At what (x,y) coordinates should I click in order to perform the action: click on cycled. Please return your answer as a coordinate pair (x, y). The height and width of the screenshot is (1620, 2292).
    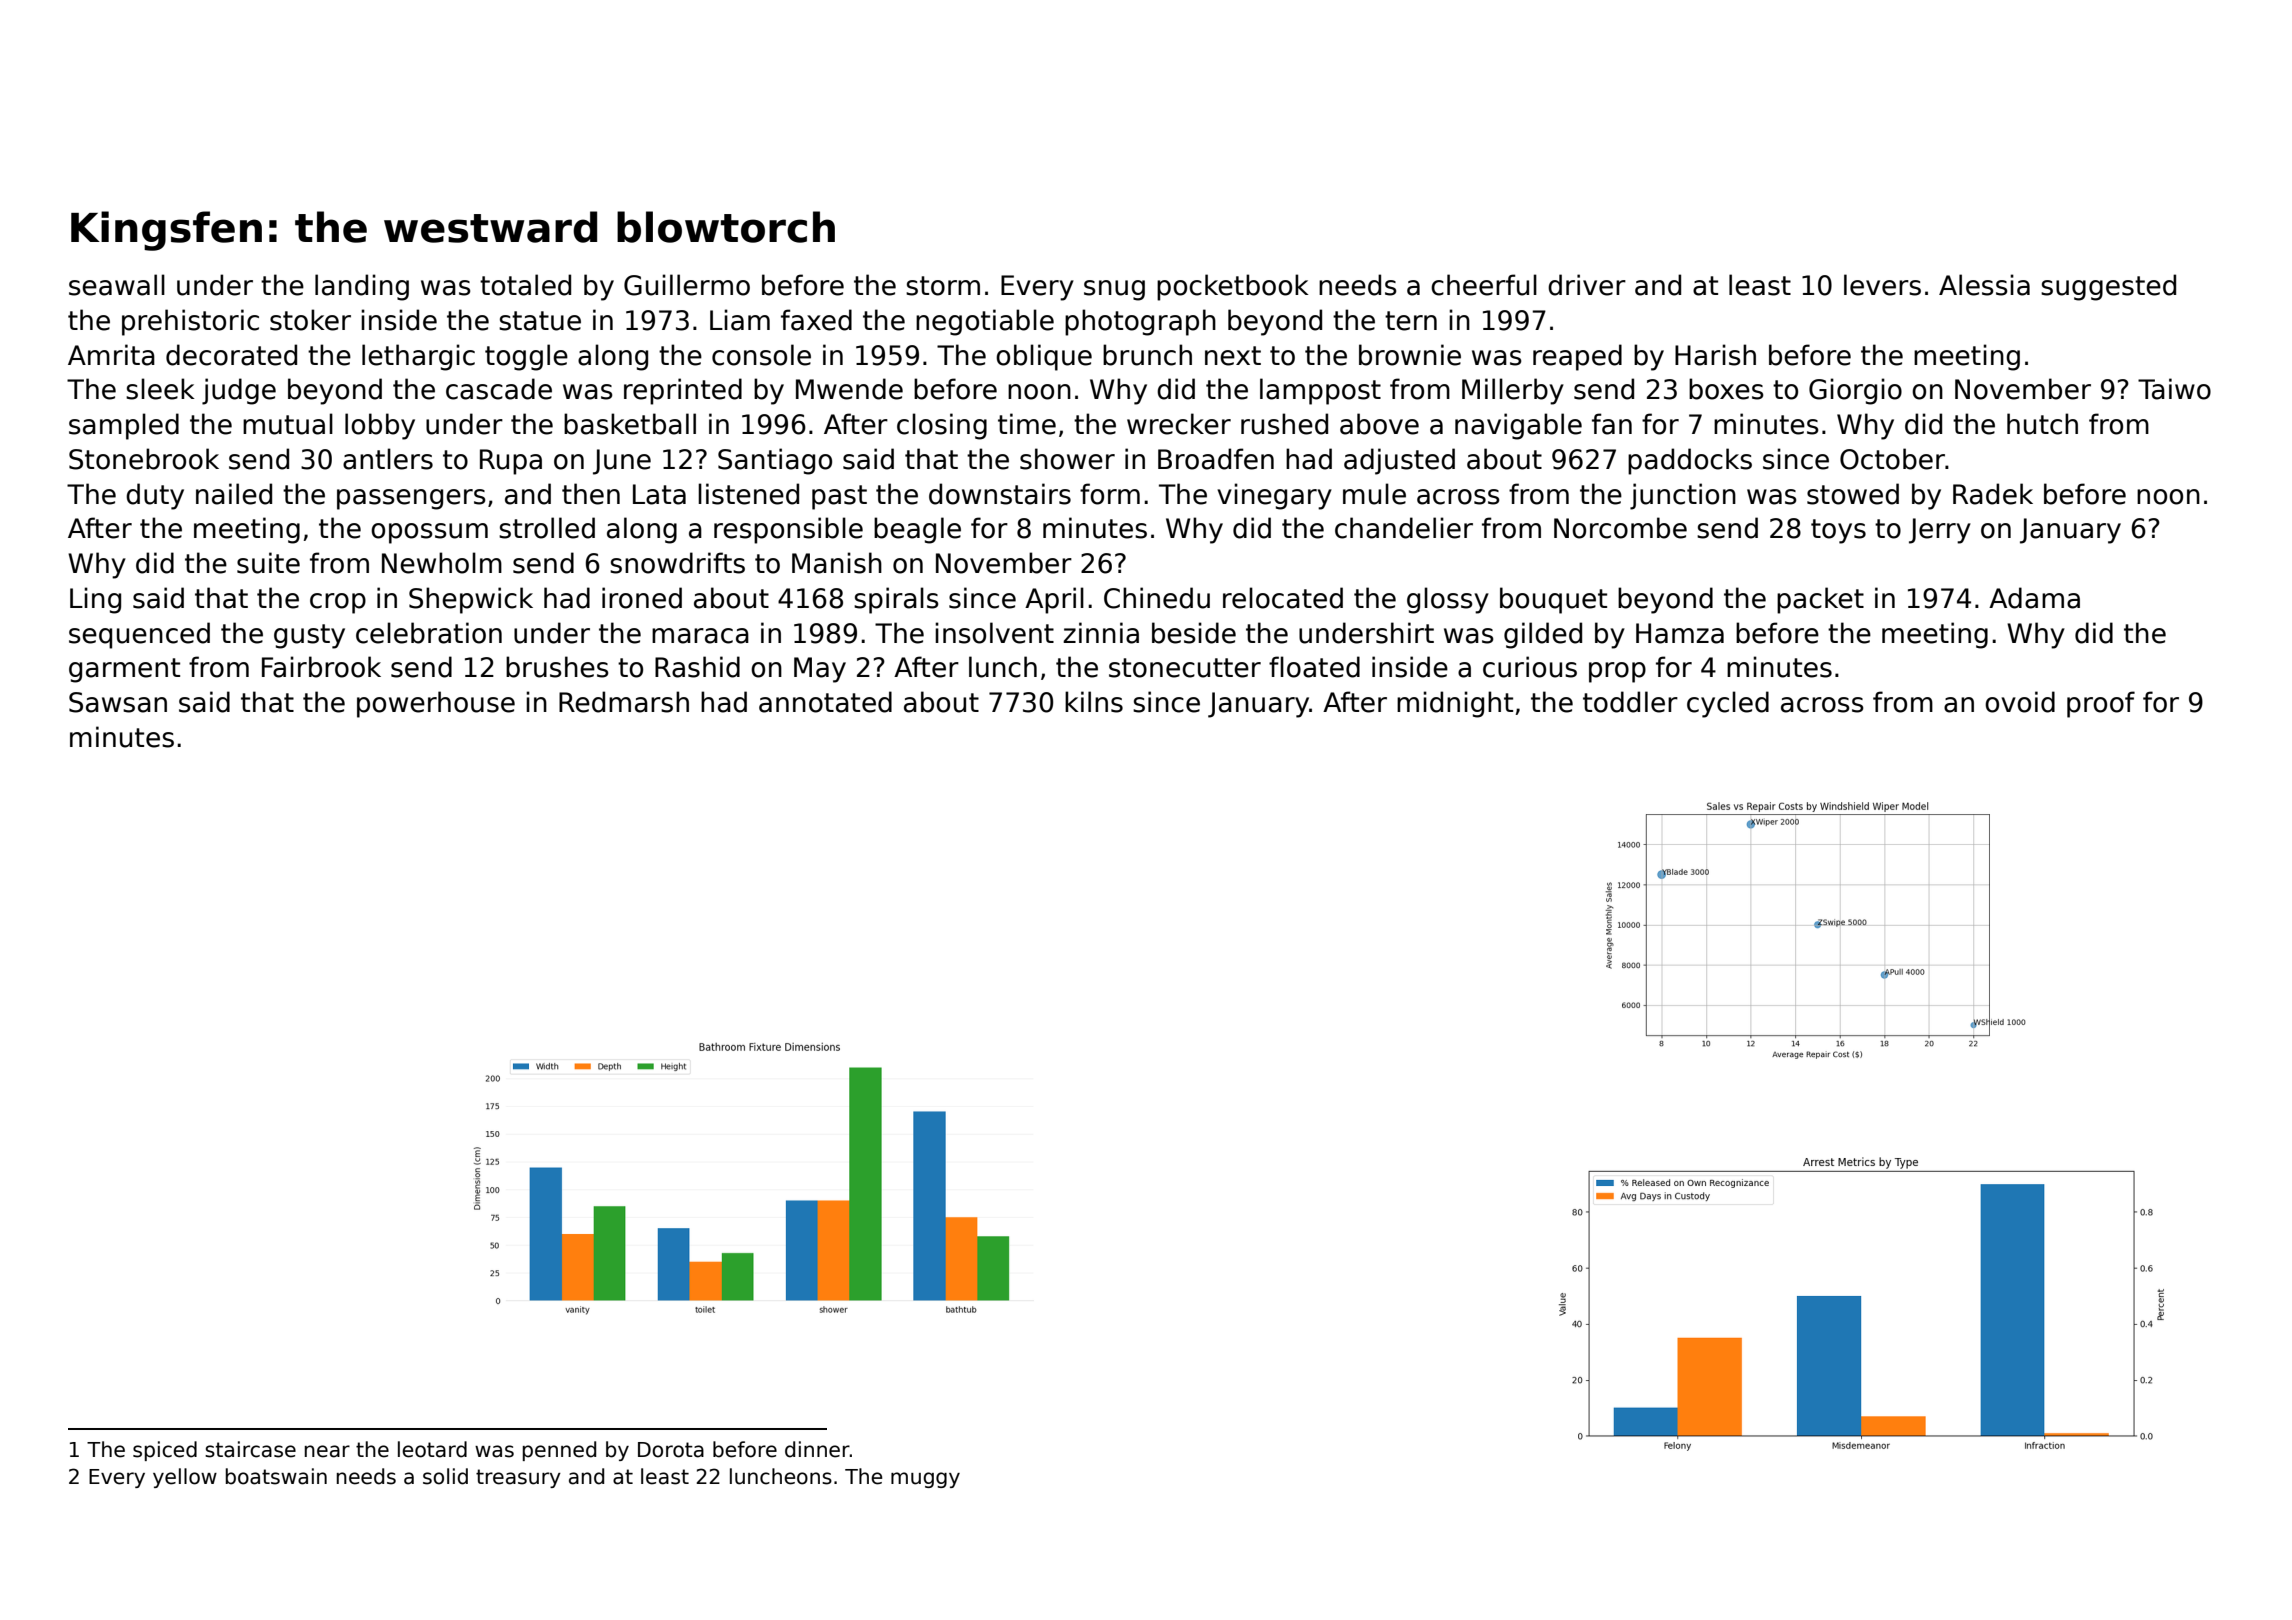
    Looking at the image, I should click on (1728, 704).
